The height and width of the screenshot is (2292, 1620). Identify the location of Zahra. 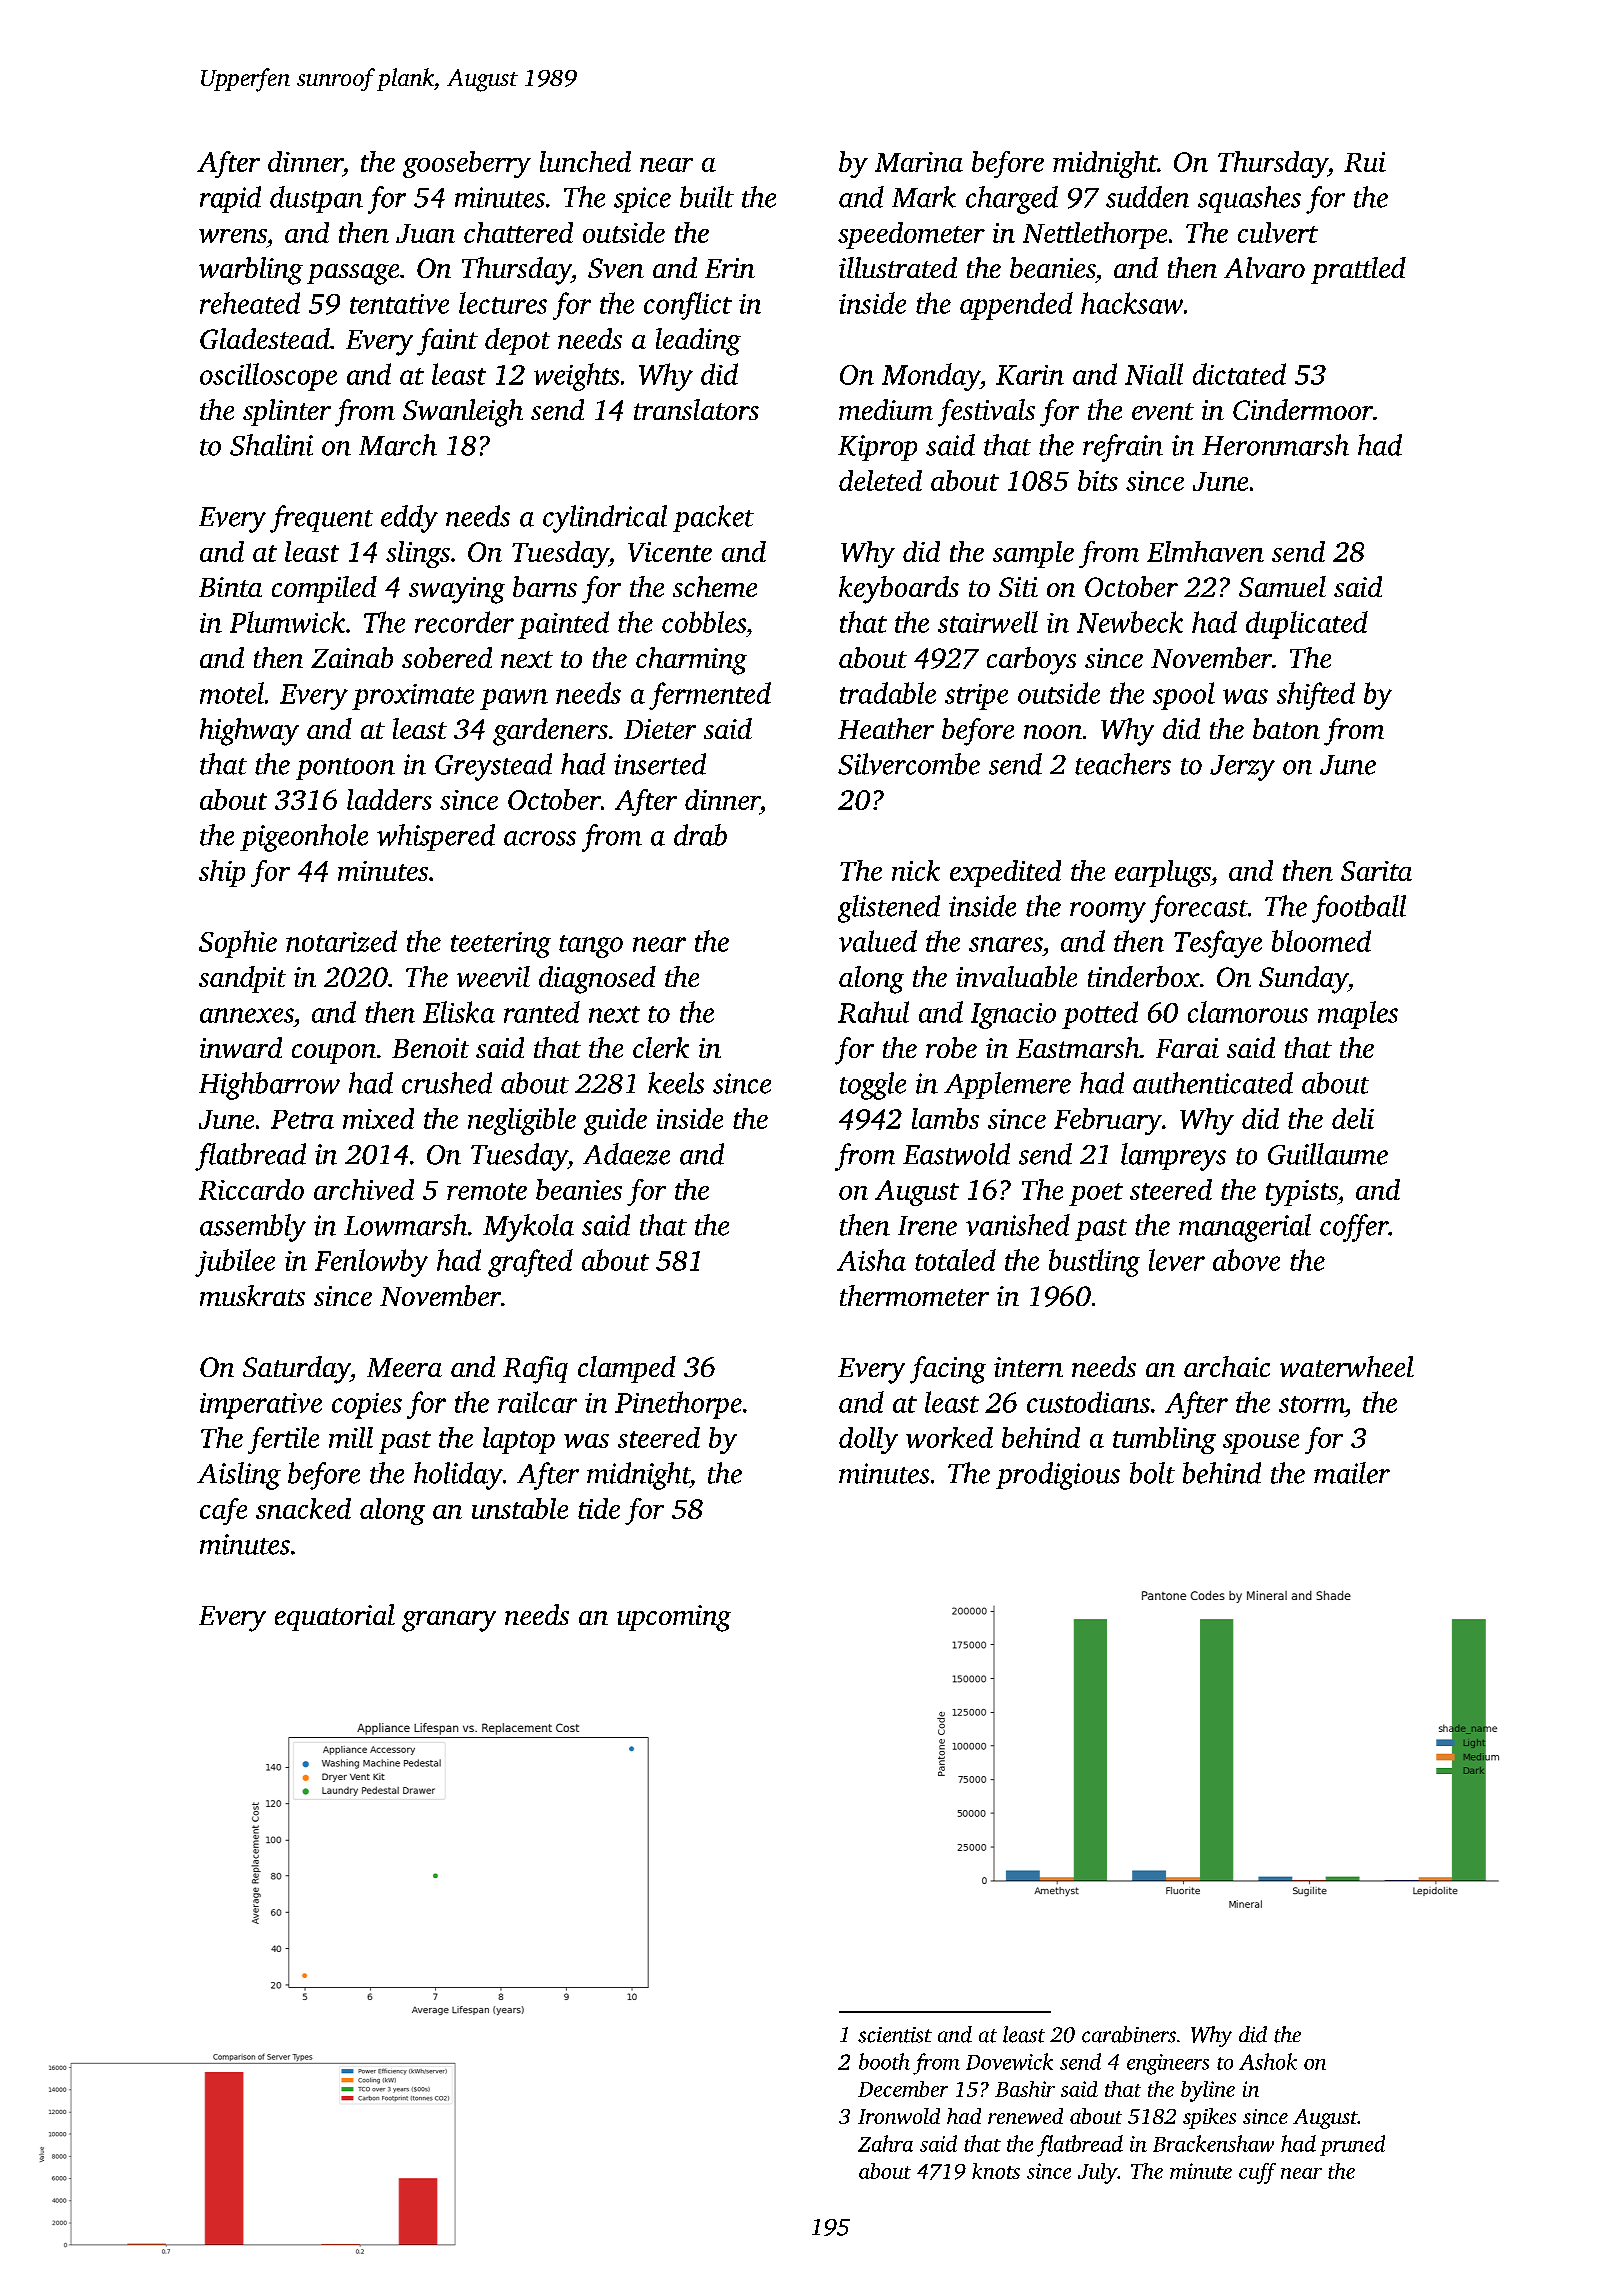
(885, 2143).
